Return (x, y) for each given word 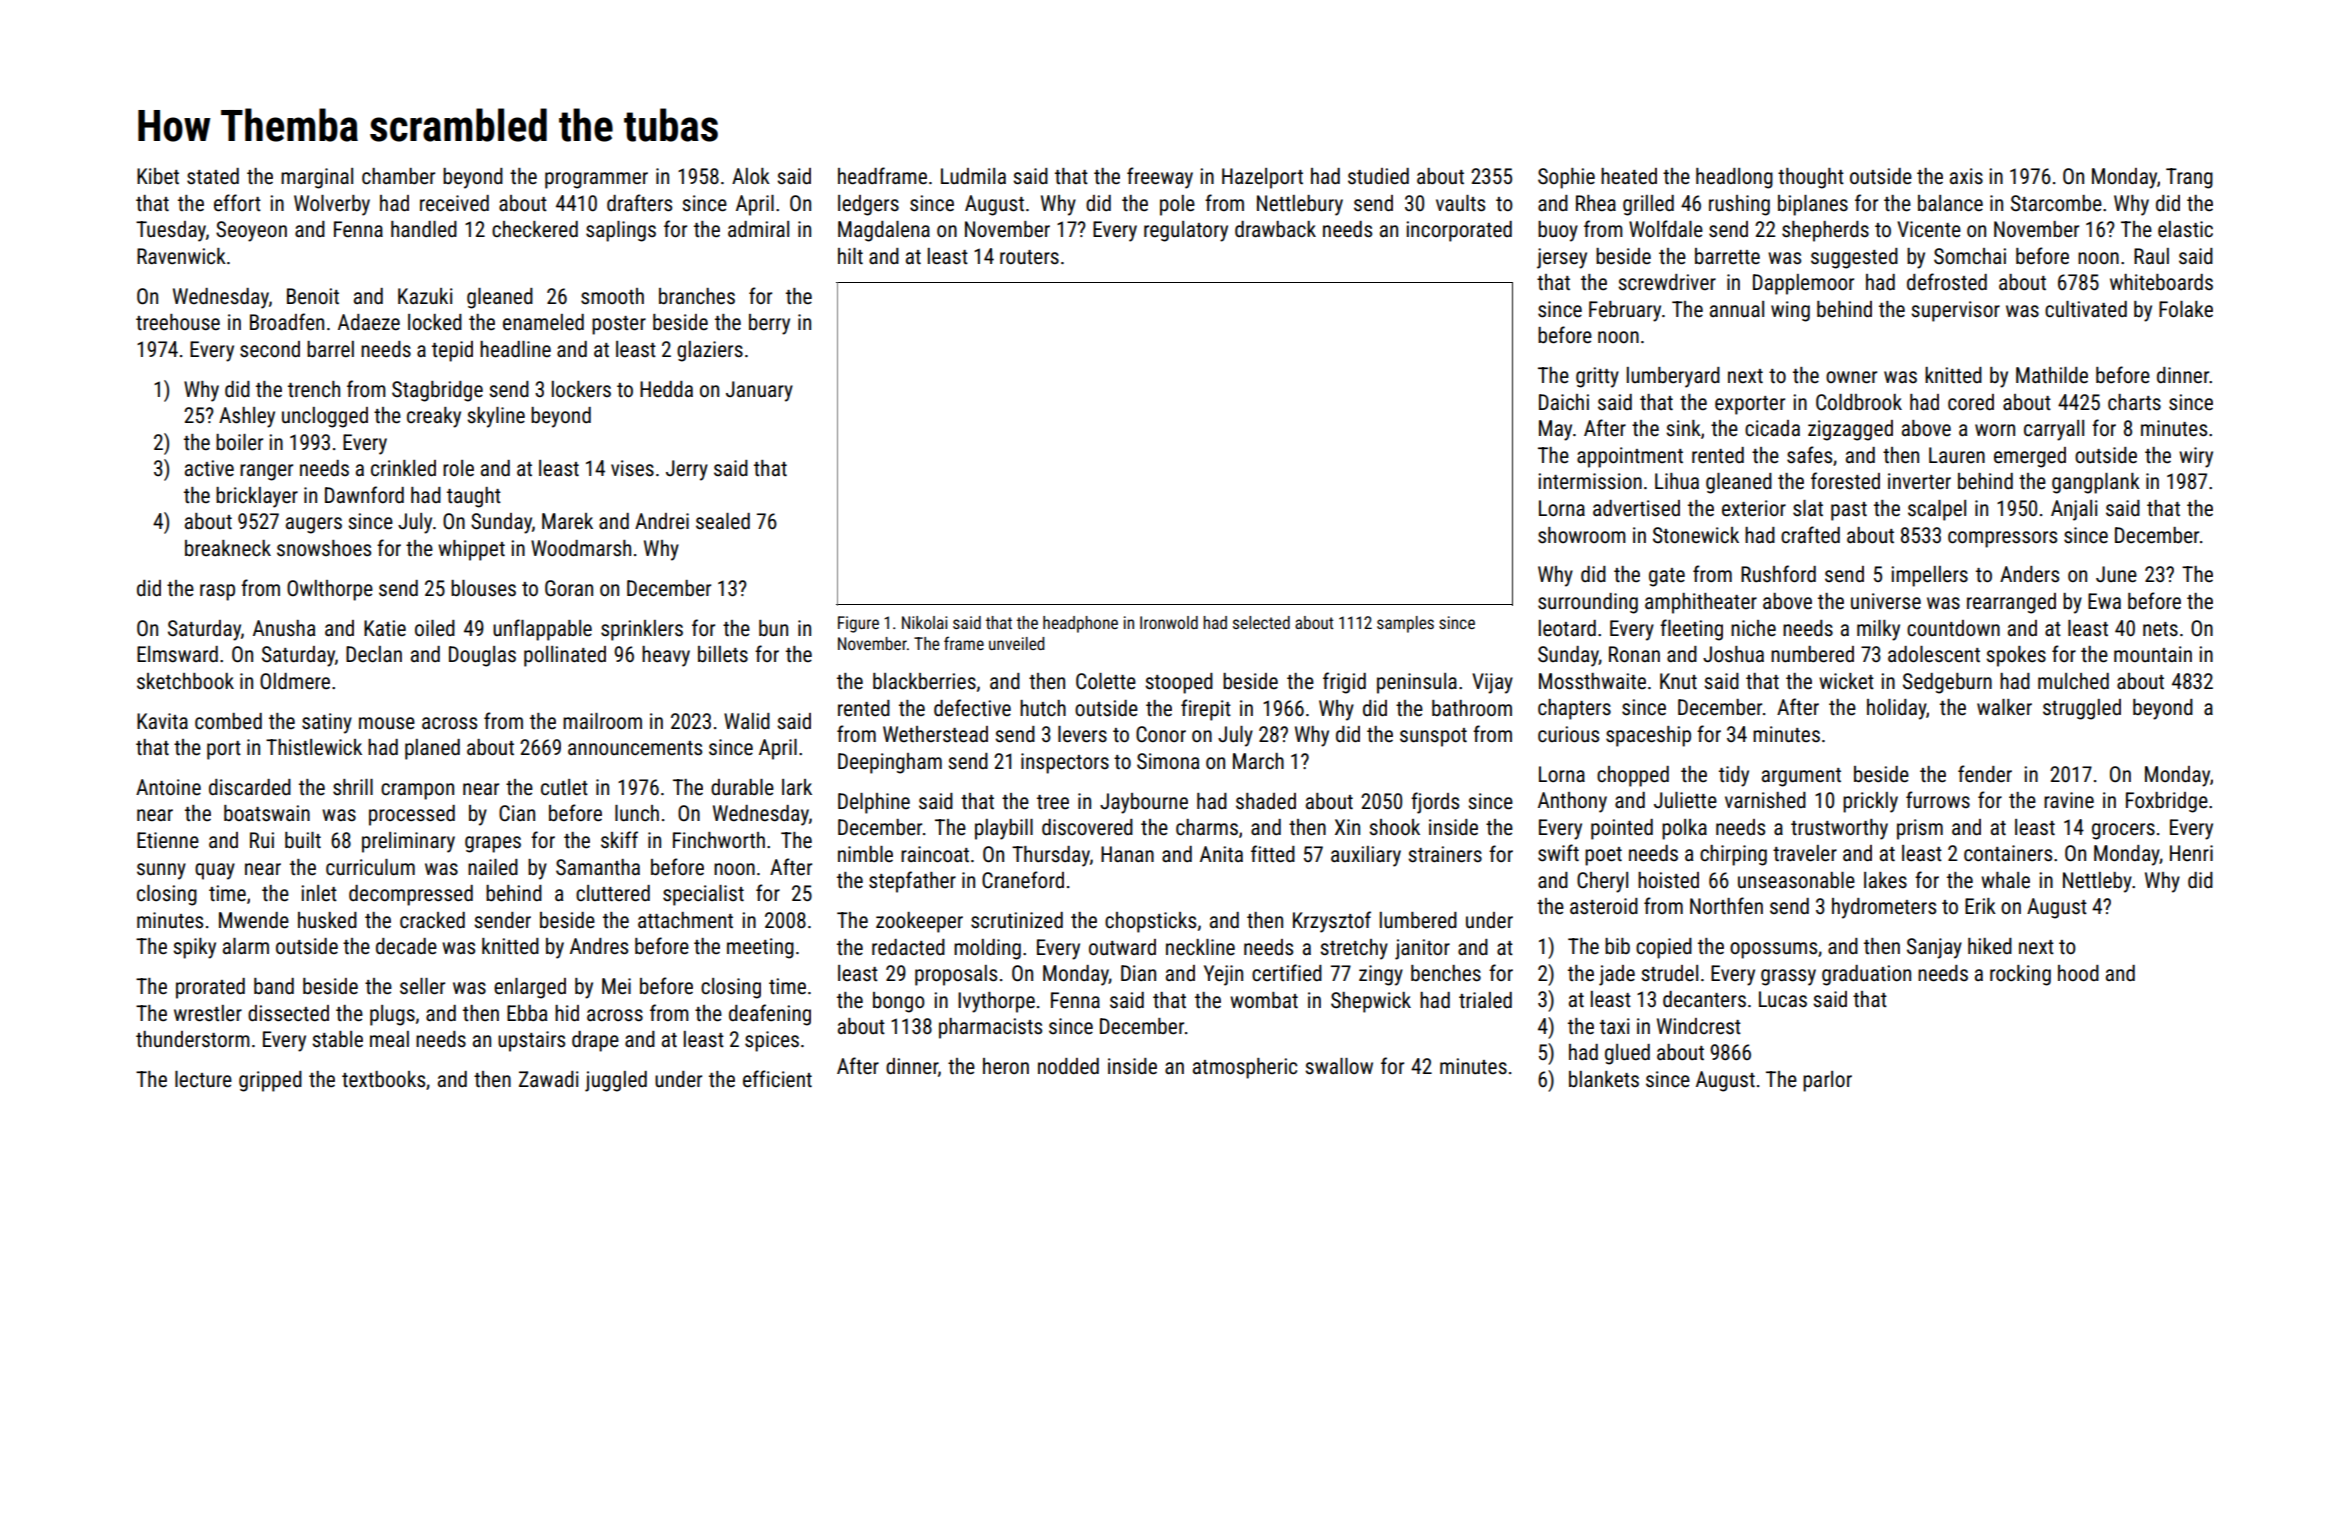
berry (769, 324)
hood (2078, 973)
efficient (777, 1079)
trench (314, 389)
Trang (2189, 178)
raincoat (935, 854)
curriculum (370, 867)
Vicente (1929, 229)
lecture (203, 1079)
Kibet (158, 176)
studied (1378, 176)
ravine (2069, 800)
